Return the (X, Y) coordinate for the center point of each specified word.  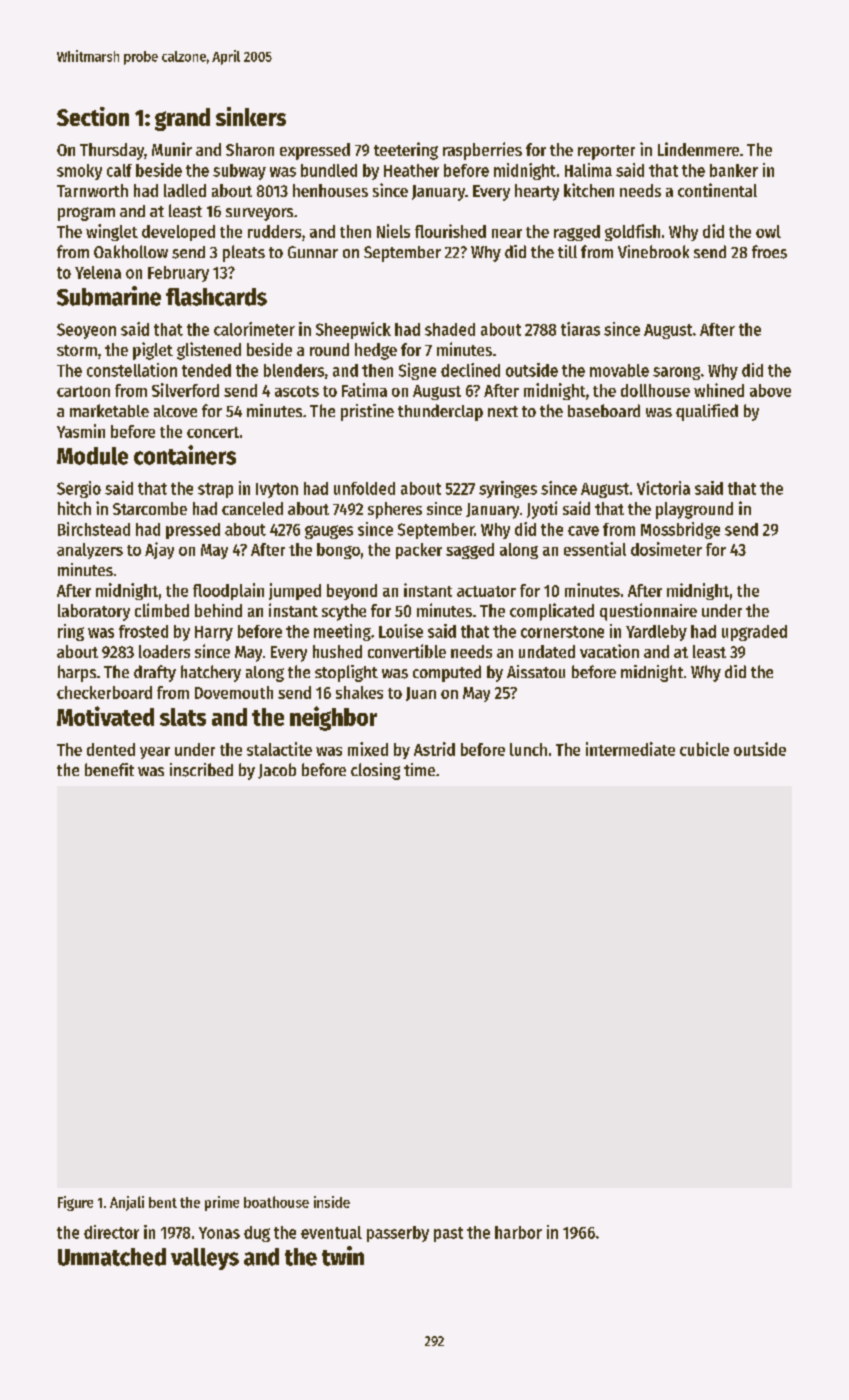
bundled (329, 170)
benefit (109, 769)
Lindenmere (698, 149)
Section (93, 116)
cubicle (704, 749)
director (111, 1232)
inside (332, 1202)
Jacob (277, 771)
